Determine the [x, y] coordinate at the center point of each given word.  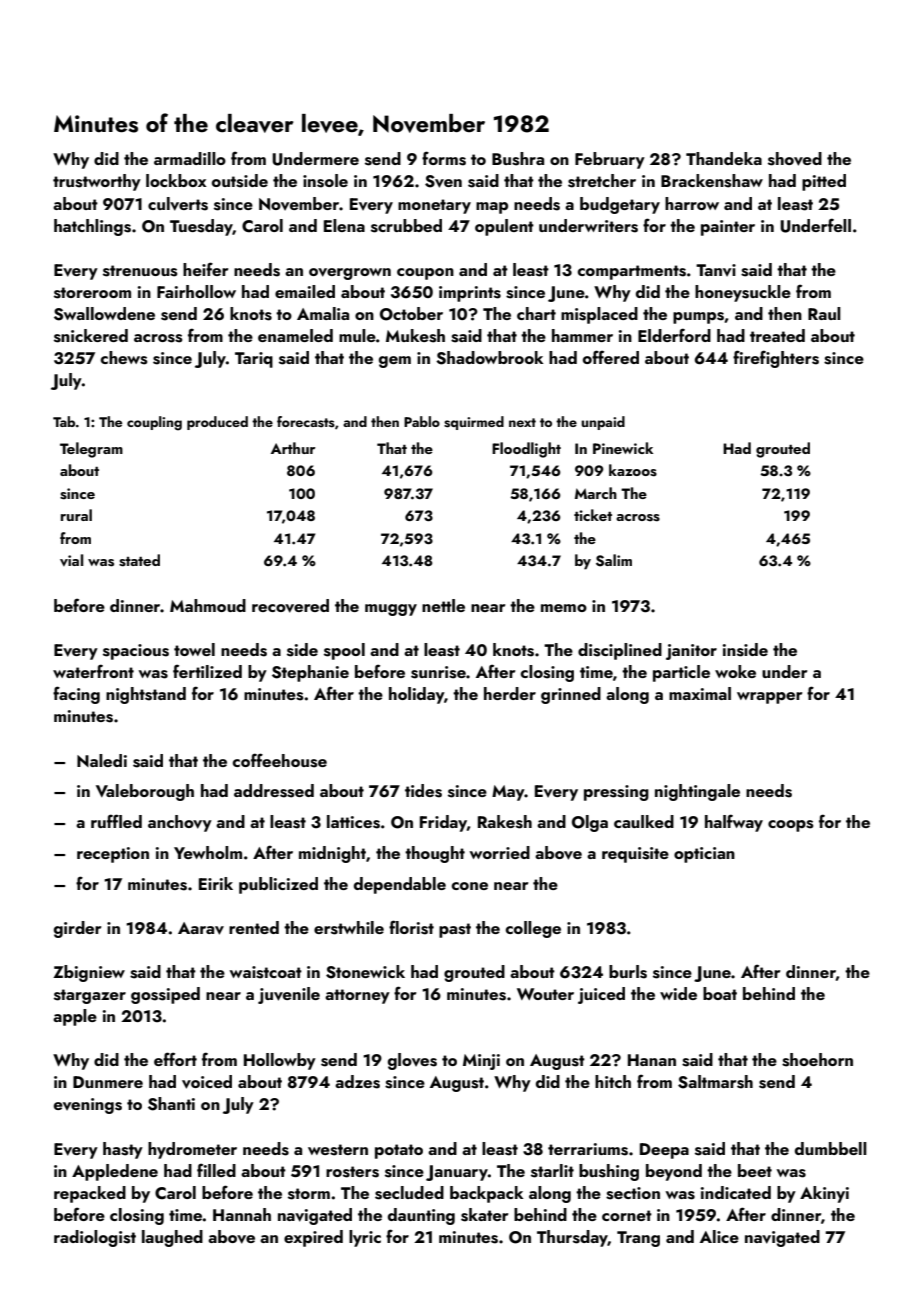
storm [309, 1194]
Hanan [652, 1060]
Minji [481, 1062]
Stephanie [310, 673]
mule [357, 335]
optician [704, 855]
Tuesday [201, 227]
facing [76, 695]
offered [611, 357]
